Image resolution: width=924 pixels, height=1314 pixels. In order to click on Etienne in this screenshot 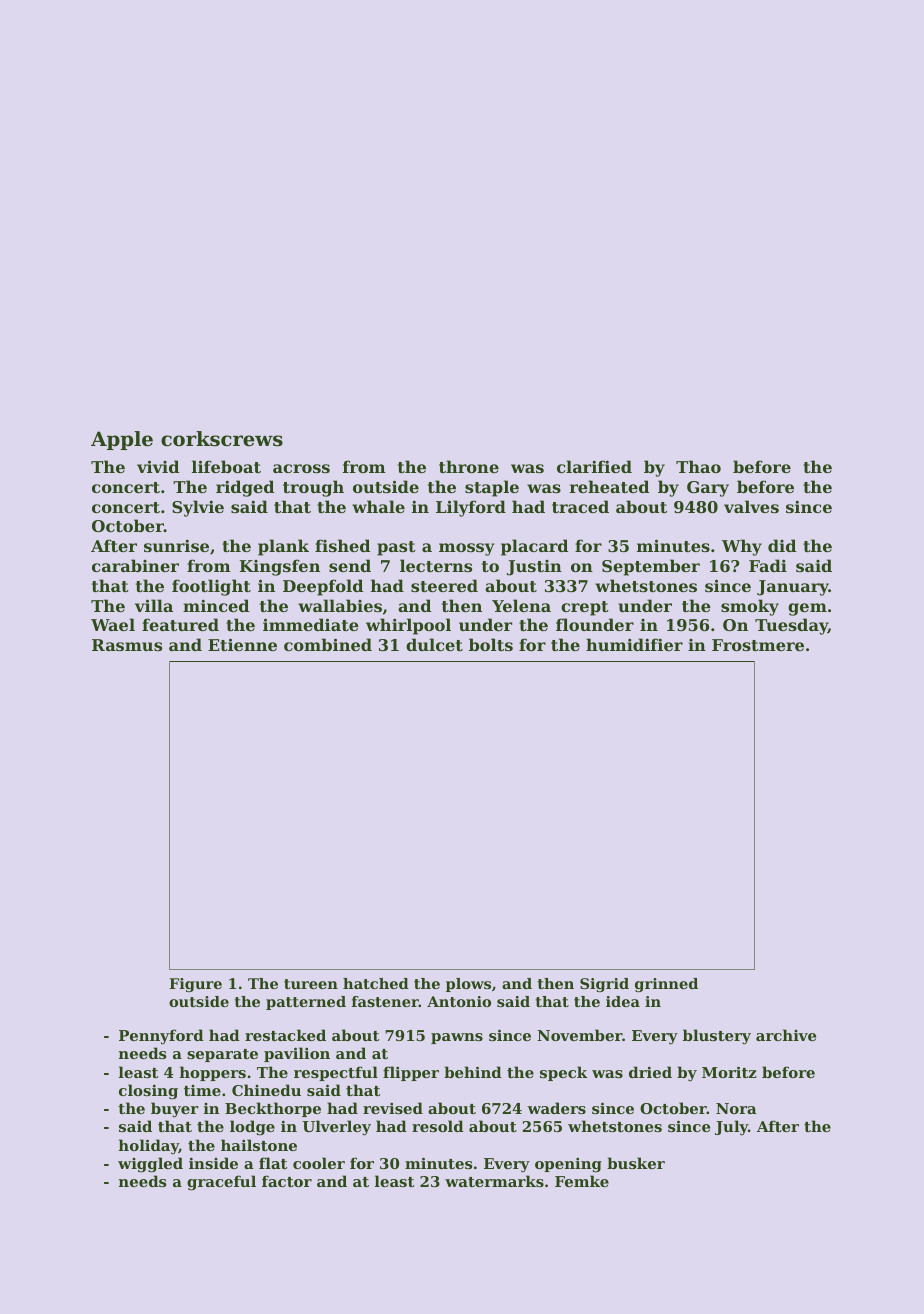, I will do `click(242, 644)`.
